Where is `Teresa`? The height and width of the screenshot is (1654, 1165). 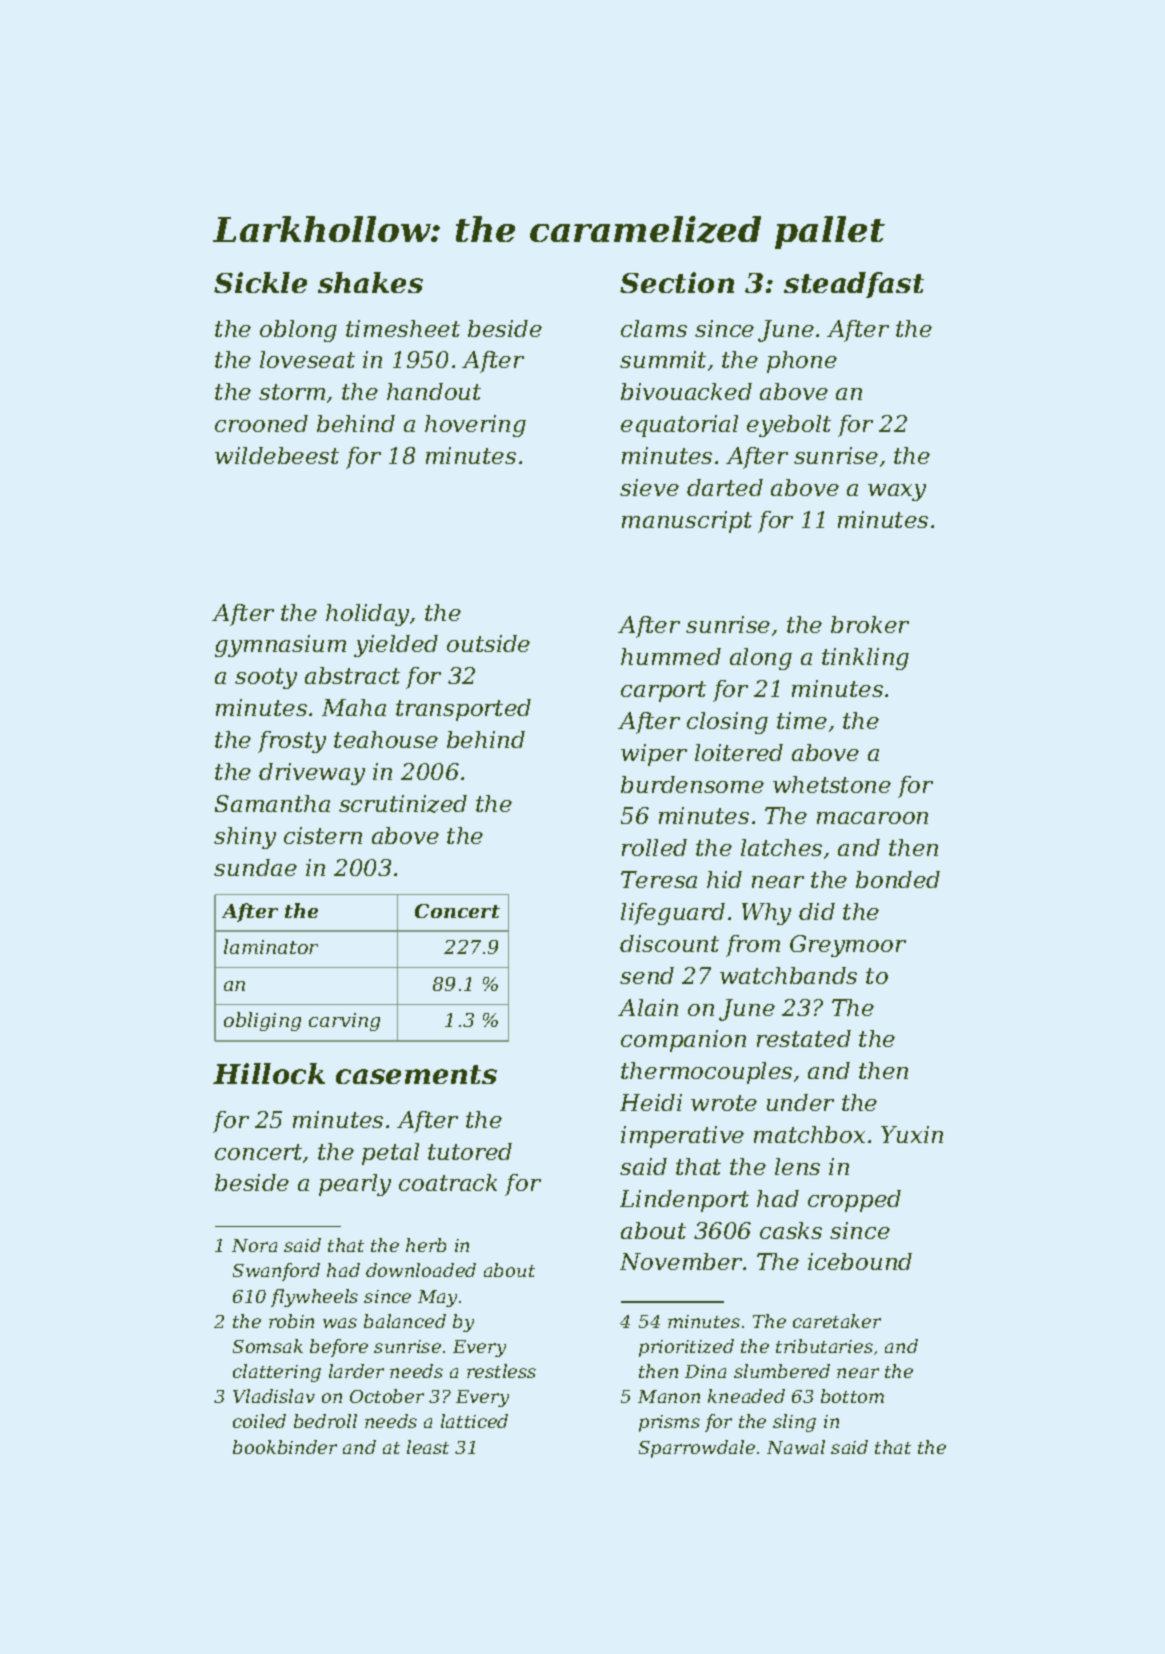 Teresa is located at coordinates (659, 879).
